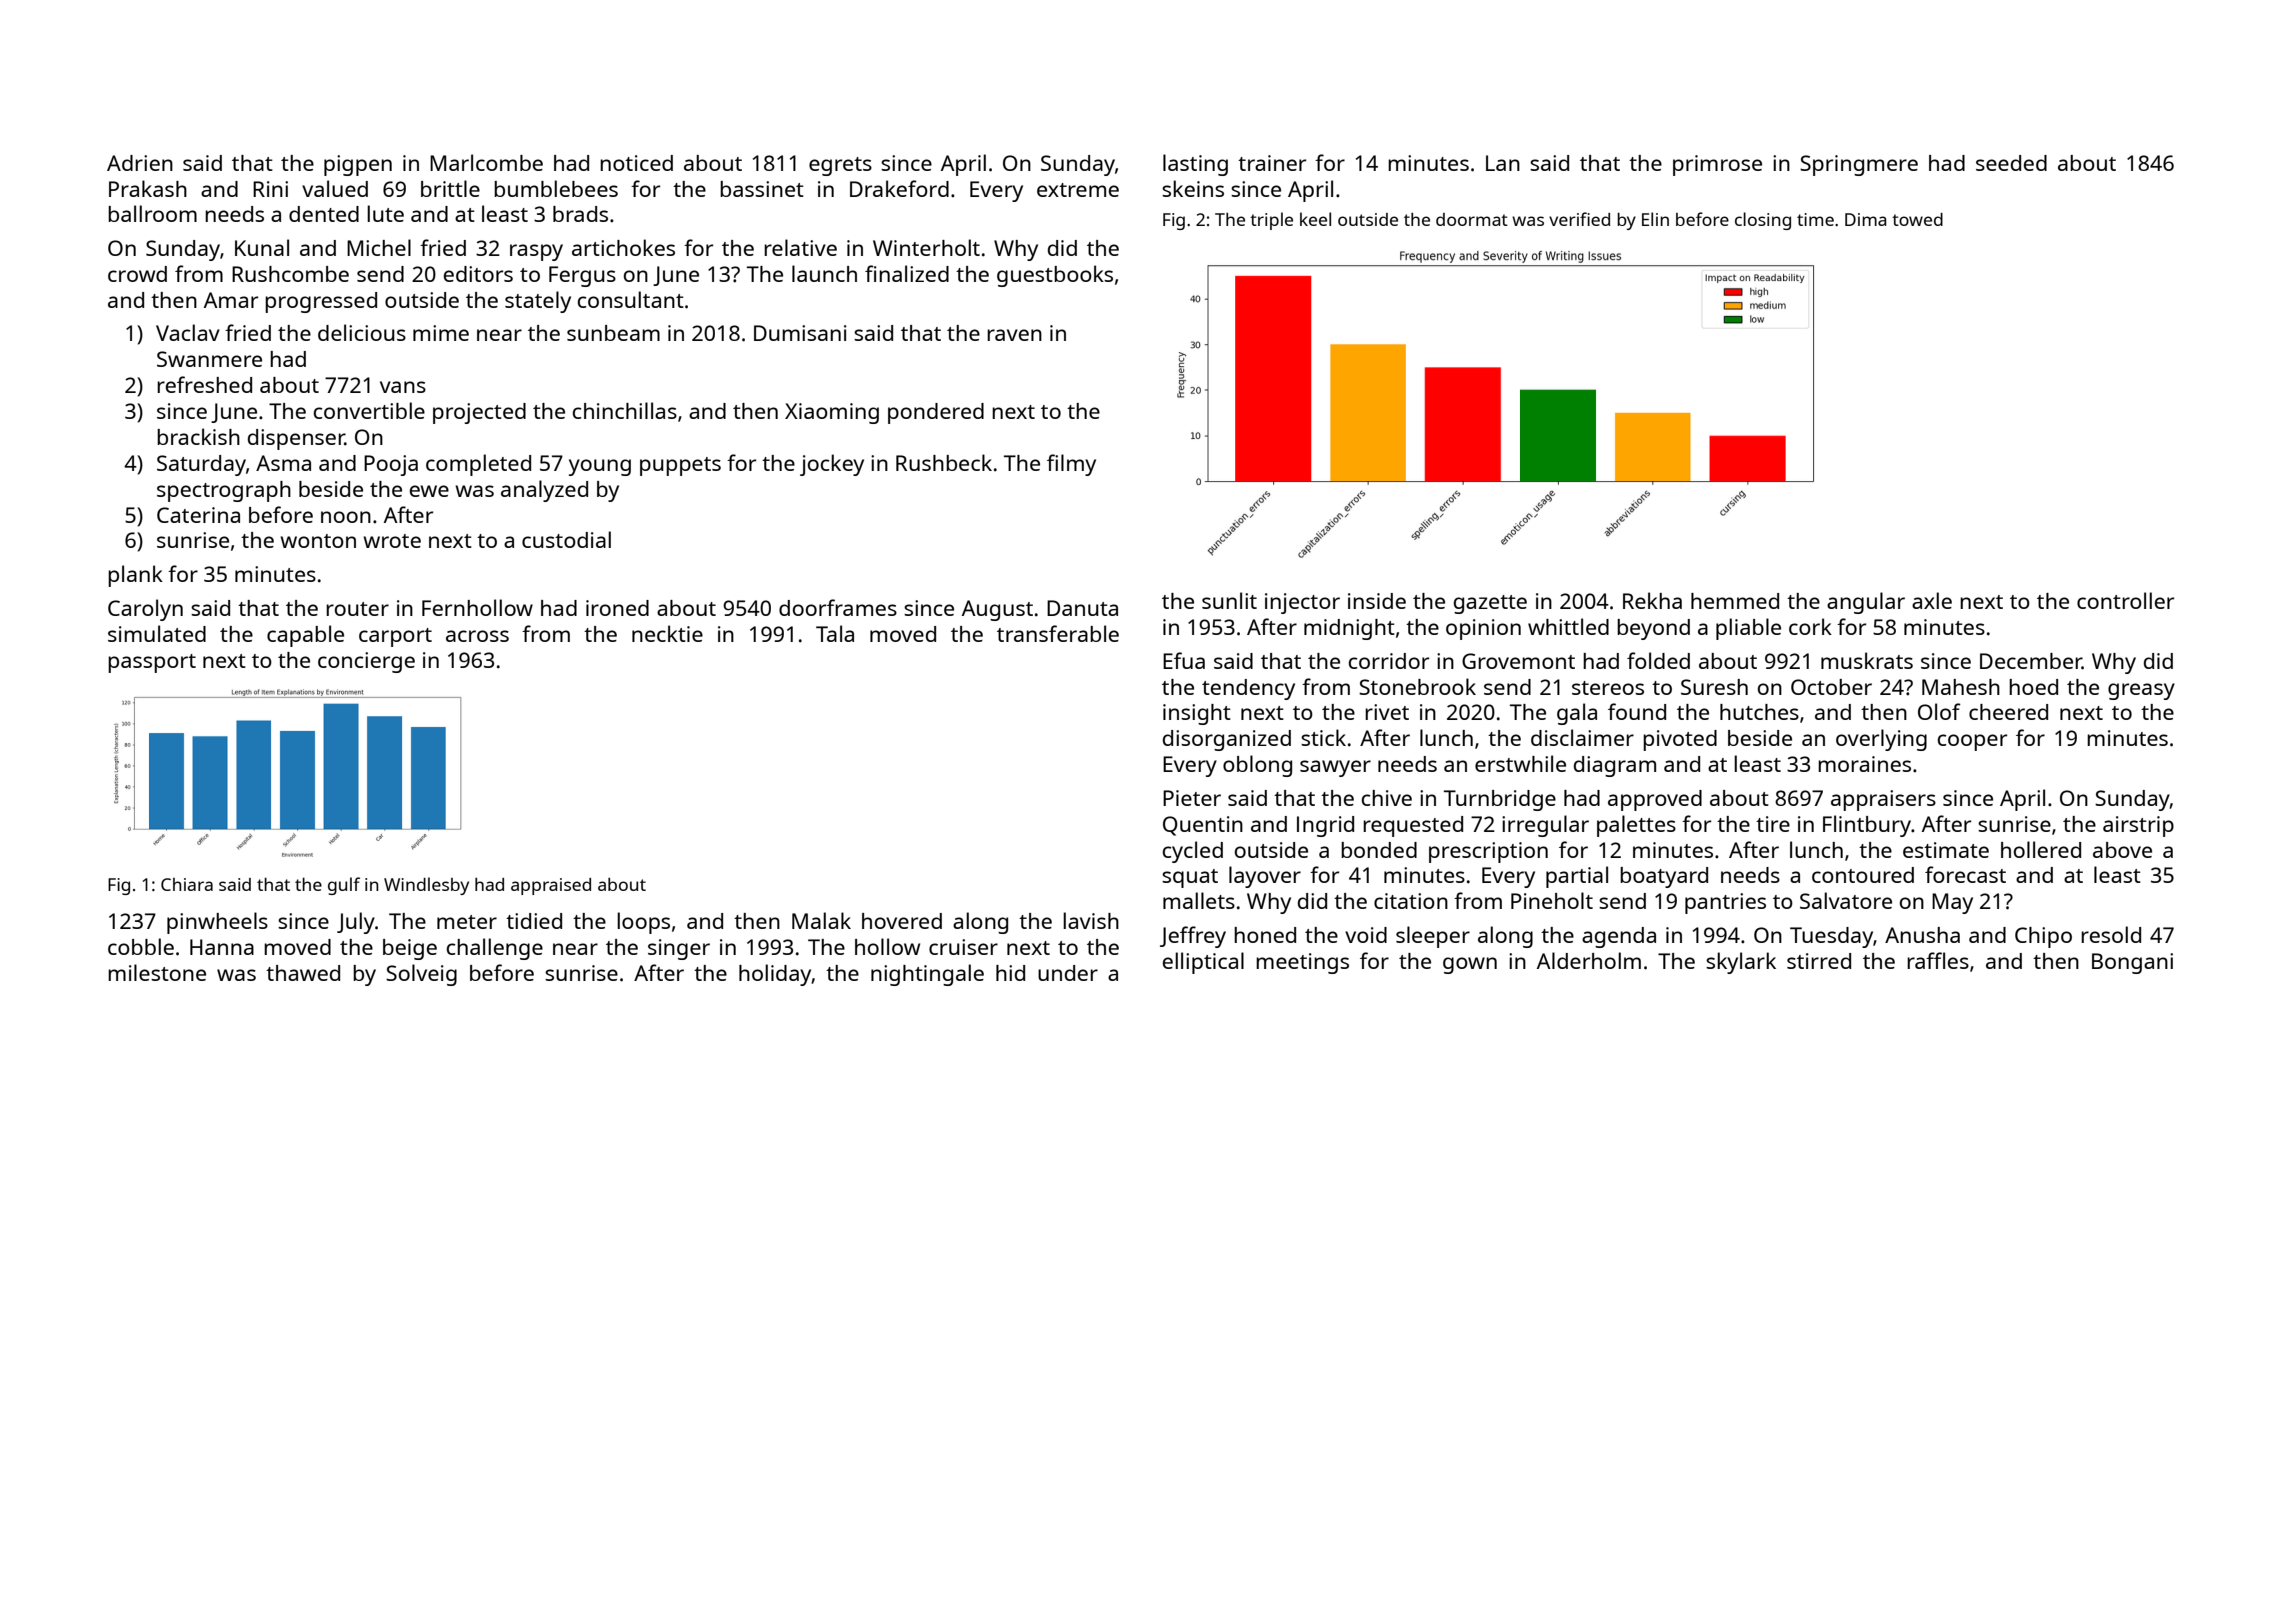 This screenshot has height=1614, width=2282. I want to click on Michel, so click(379, 247).
